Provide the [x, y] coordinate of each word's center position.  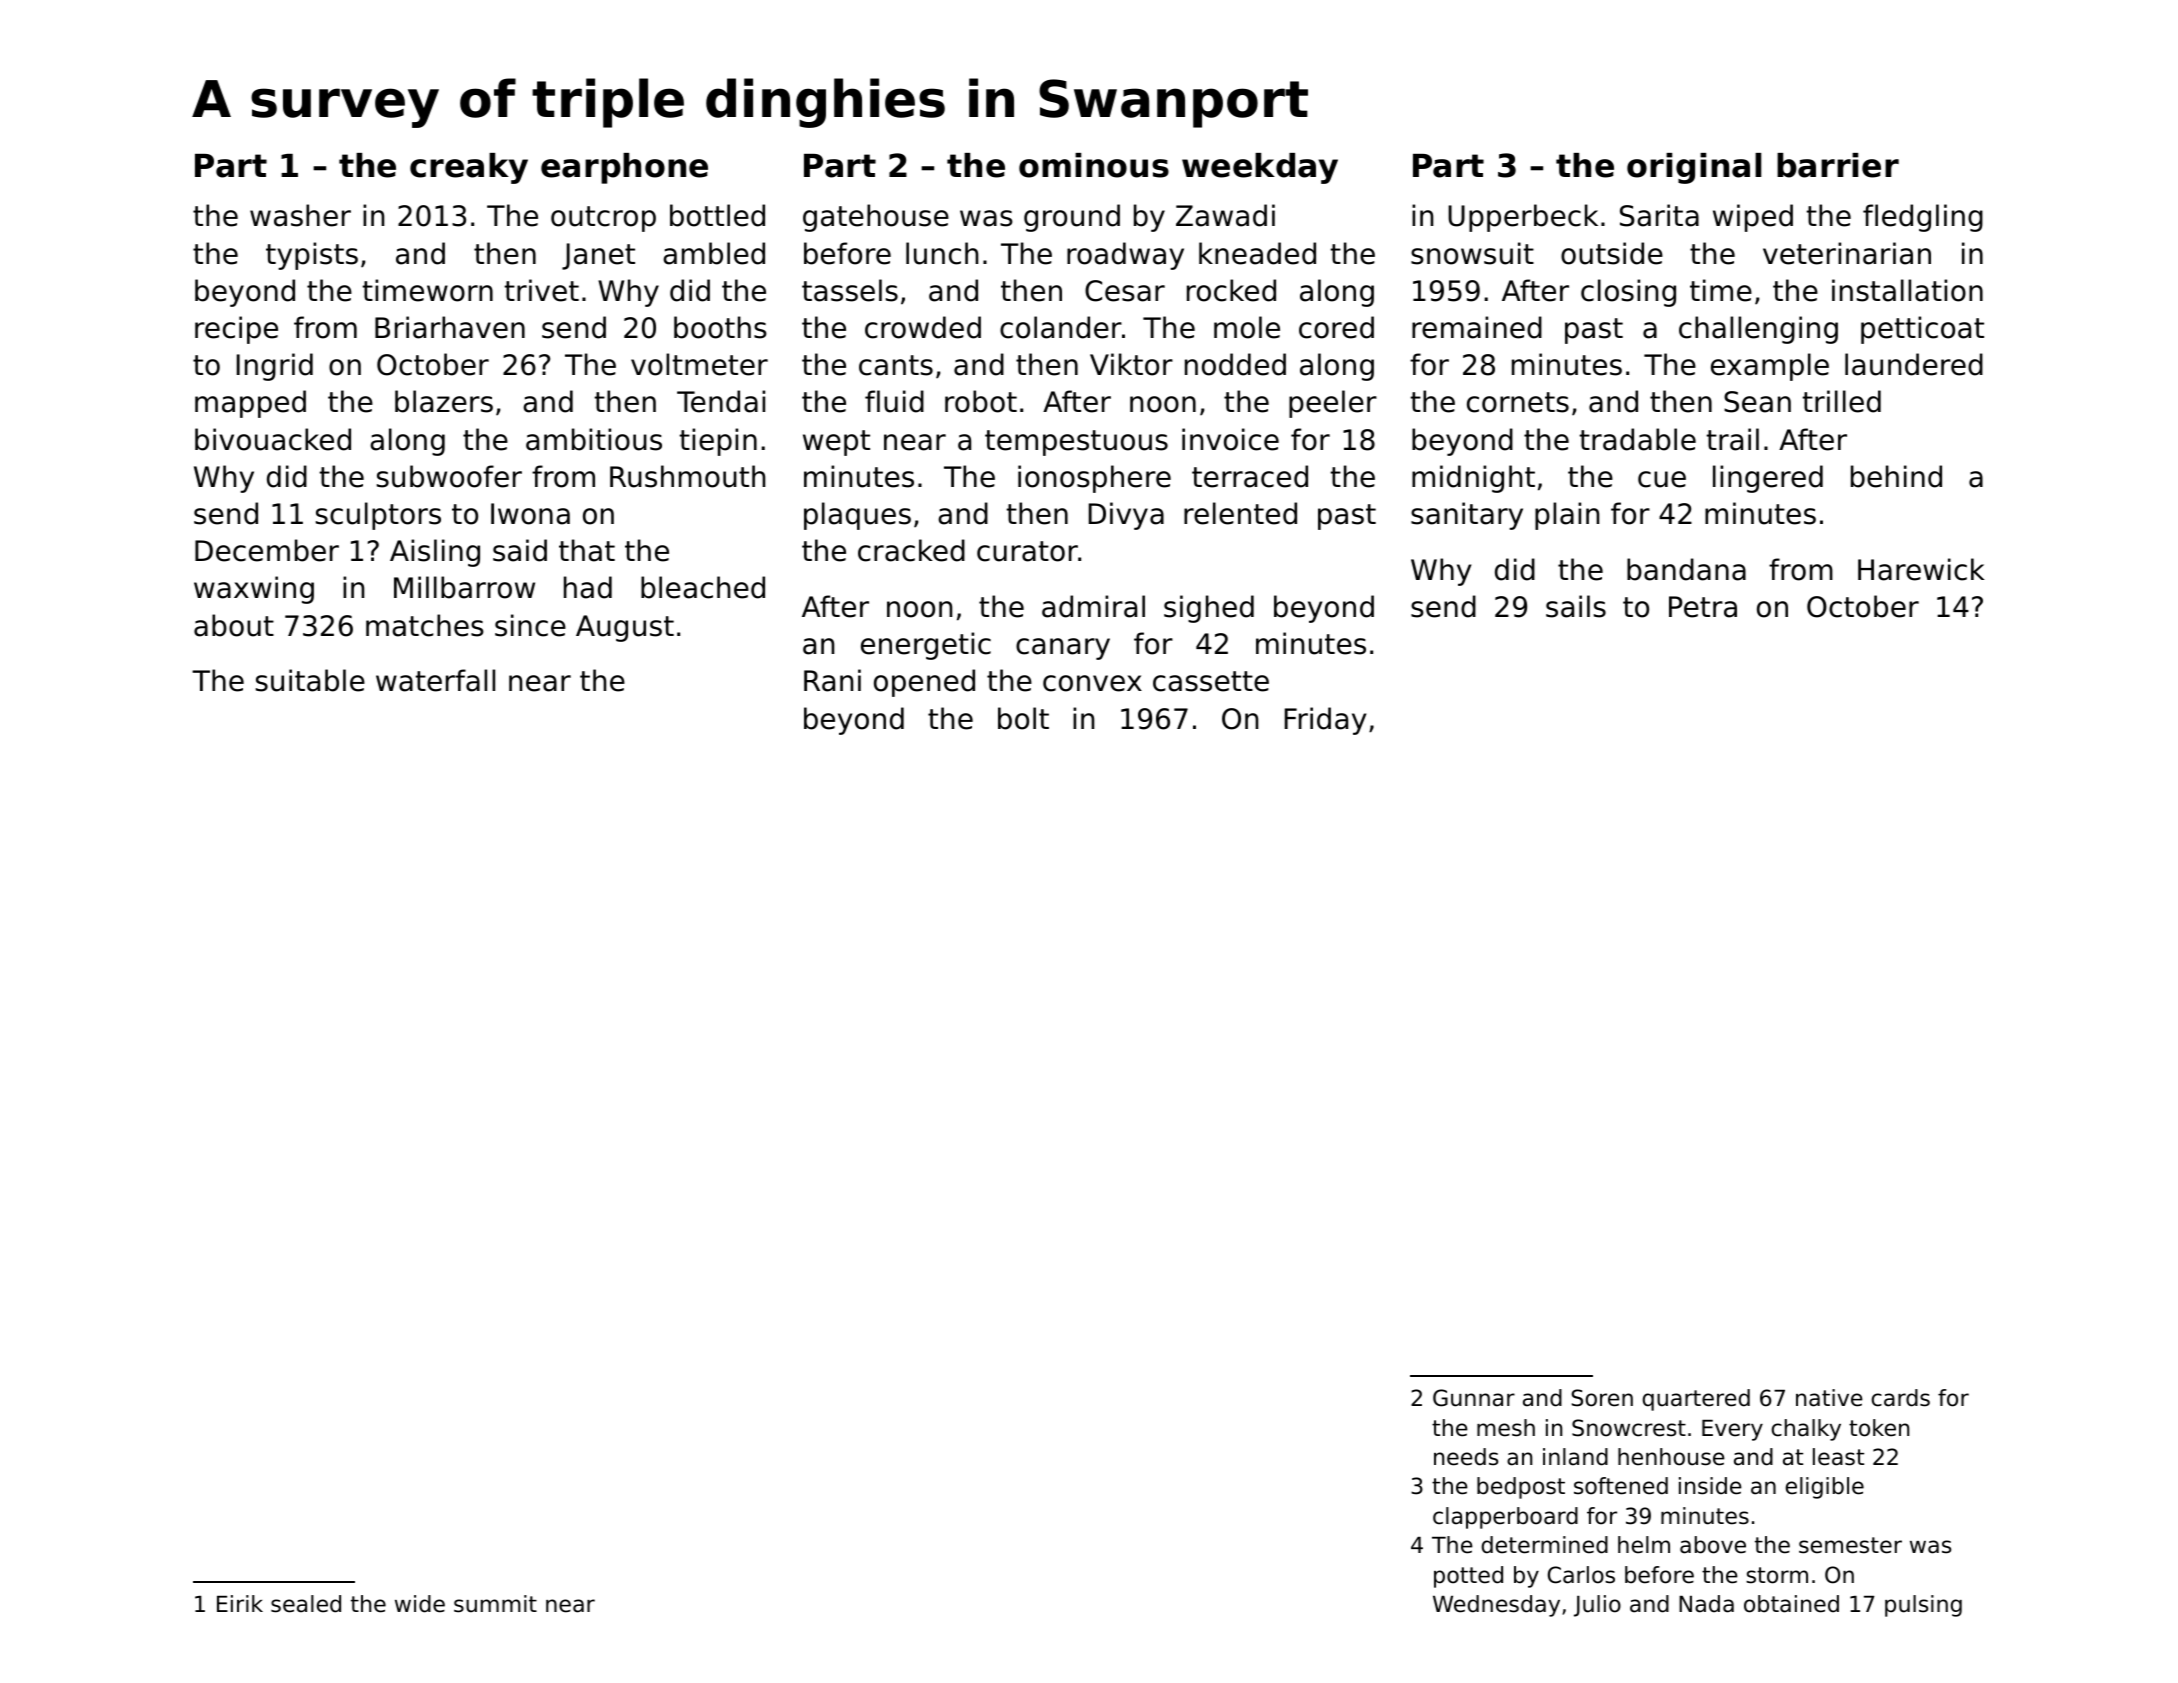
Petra [1703, 607]
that [587, 550]
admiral [1093, 606]
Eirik [240, 1603]
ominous [1094, 165]
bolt [1023, 718]
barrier [1838, 165]
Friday [1325, 721]
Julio [1597, 1606]
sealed [306, 1604]
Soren [1602, 1398]
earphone [624, 168]
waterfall [435, 680]
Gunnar [1474, 1398]
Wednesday [1496, 1606]
